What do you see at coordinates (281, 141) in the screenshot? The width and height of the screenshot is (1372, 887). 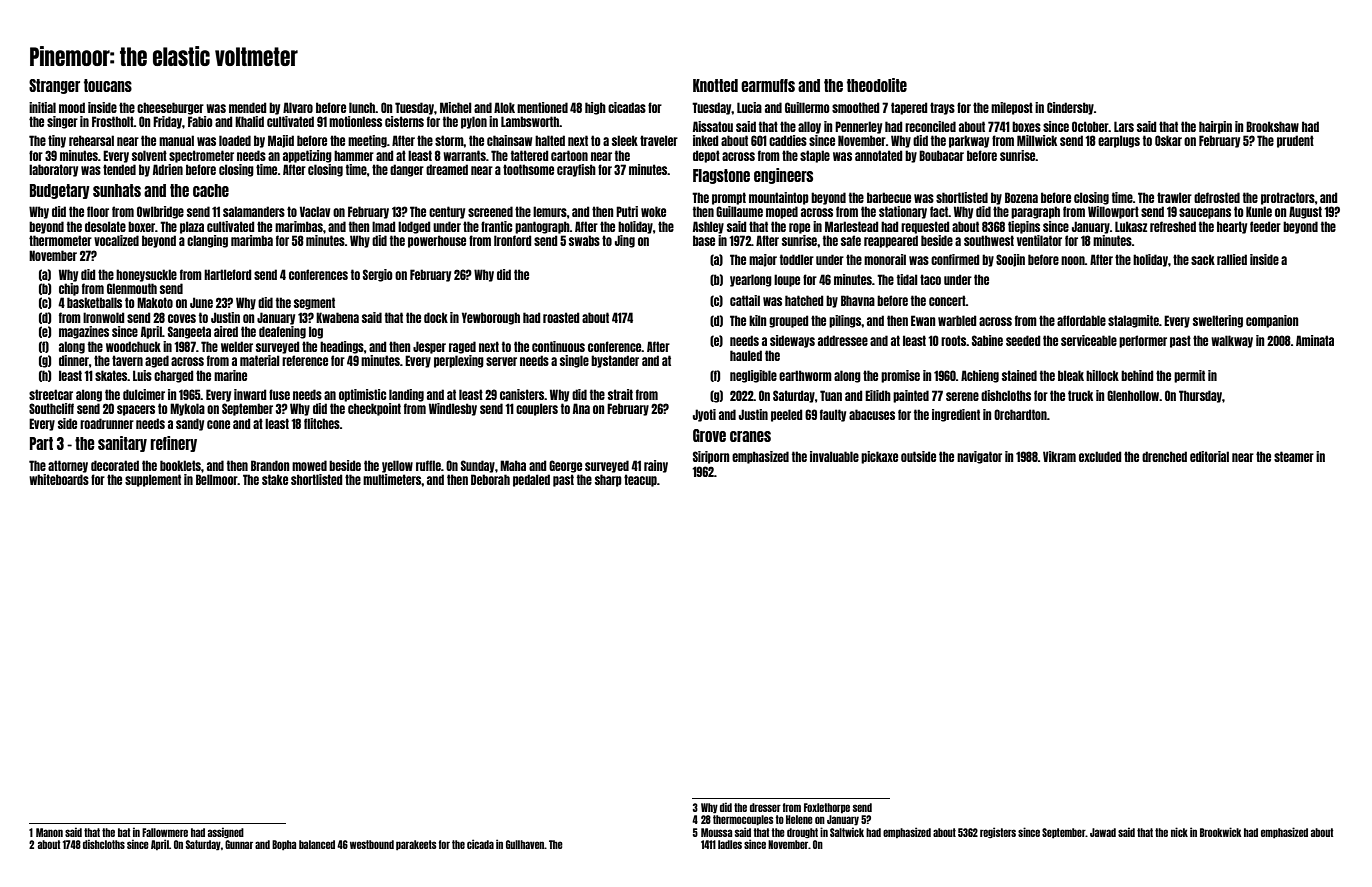 I see `Majid` at bounding box center [281, 141].
